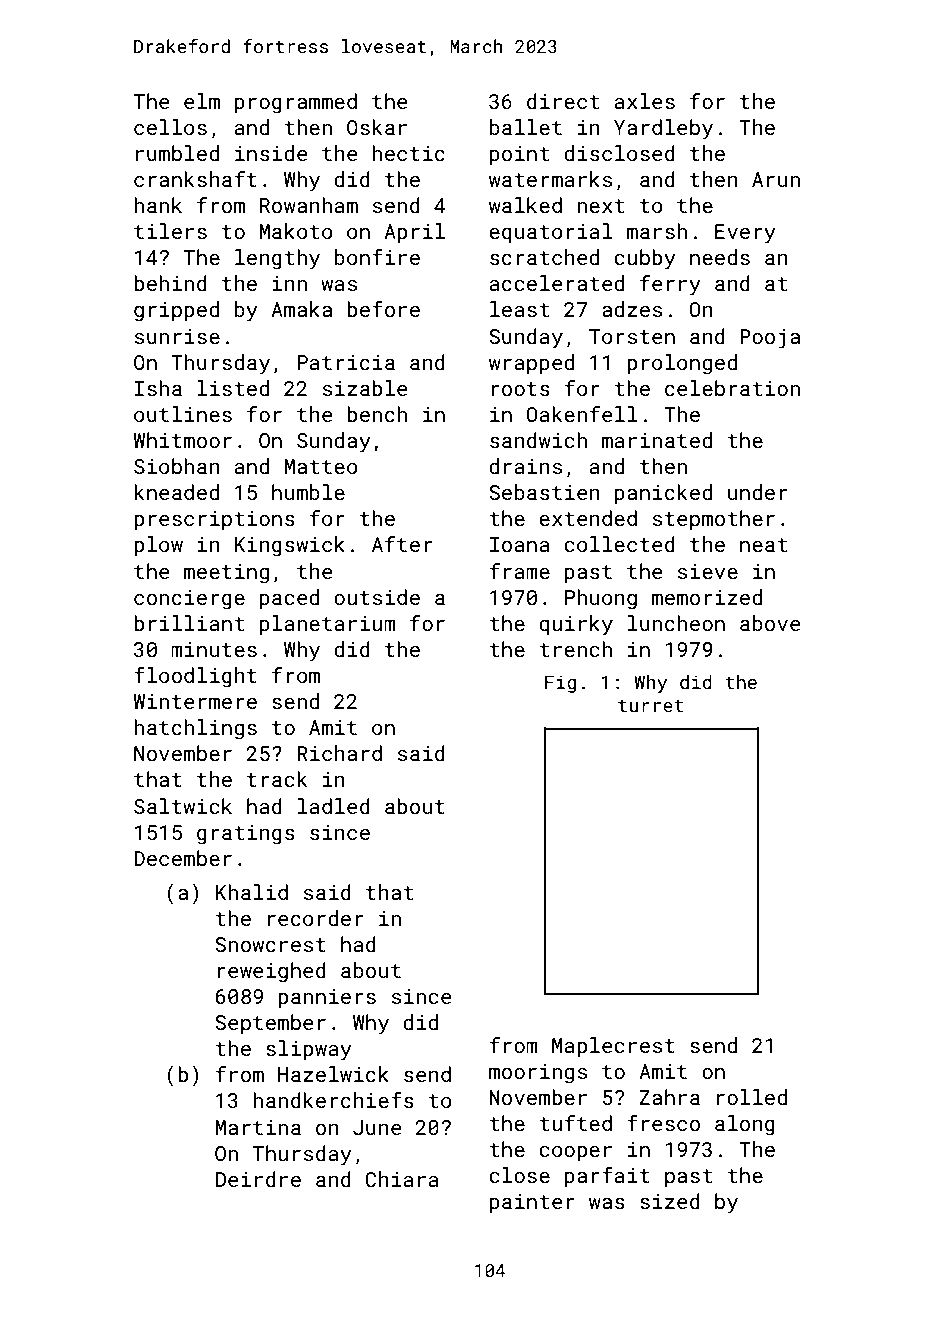 The image size is (947, 1344). What do you see at coordinates (551, 233) in the page?
I see `equatorial` at bounding box center [551, 233].
